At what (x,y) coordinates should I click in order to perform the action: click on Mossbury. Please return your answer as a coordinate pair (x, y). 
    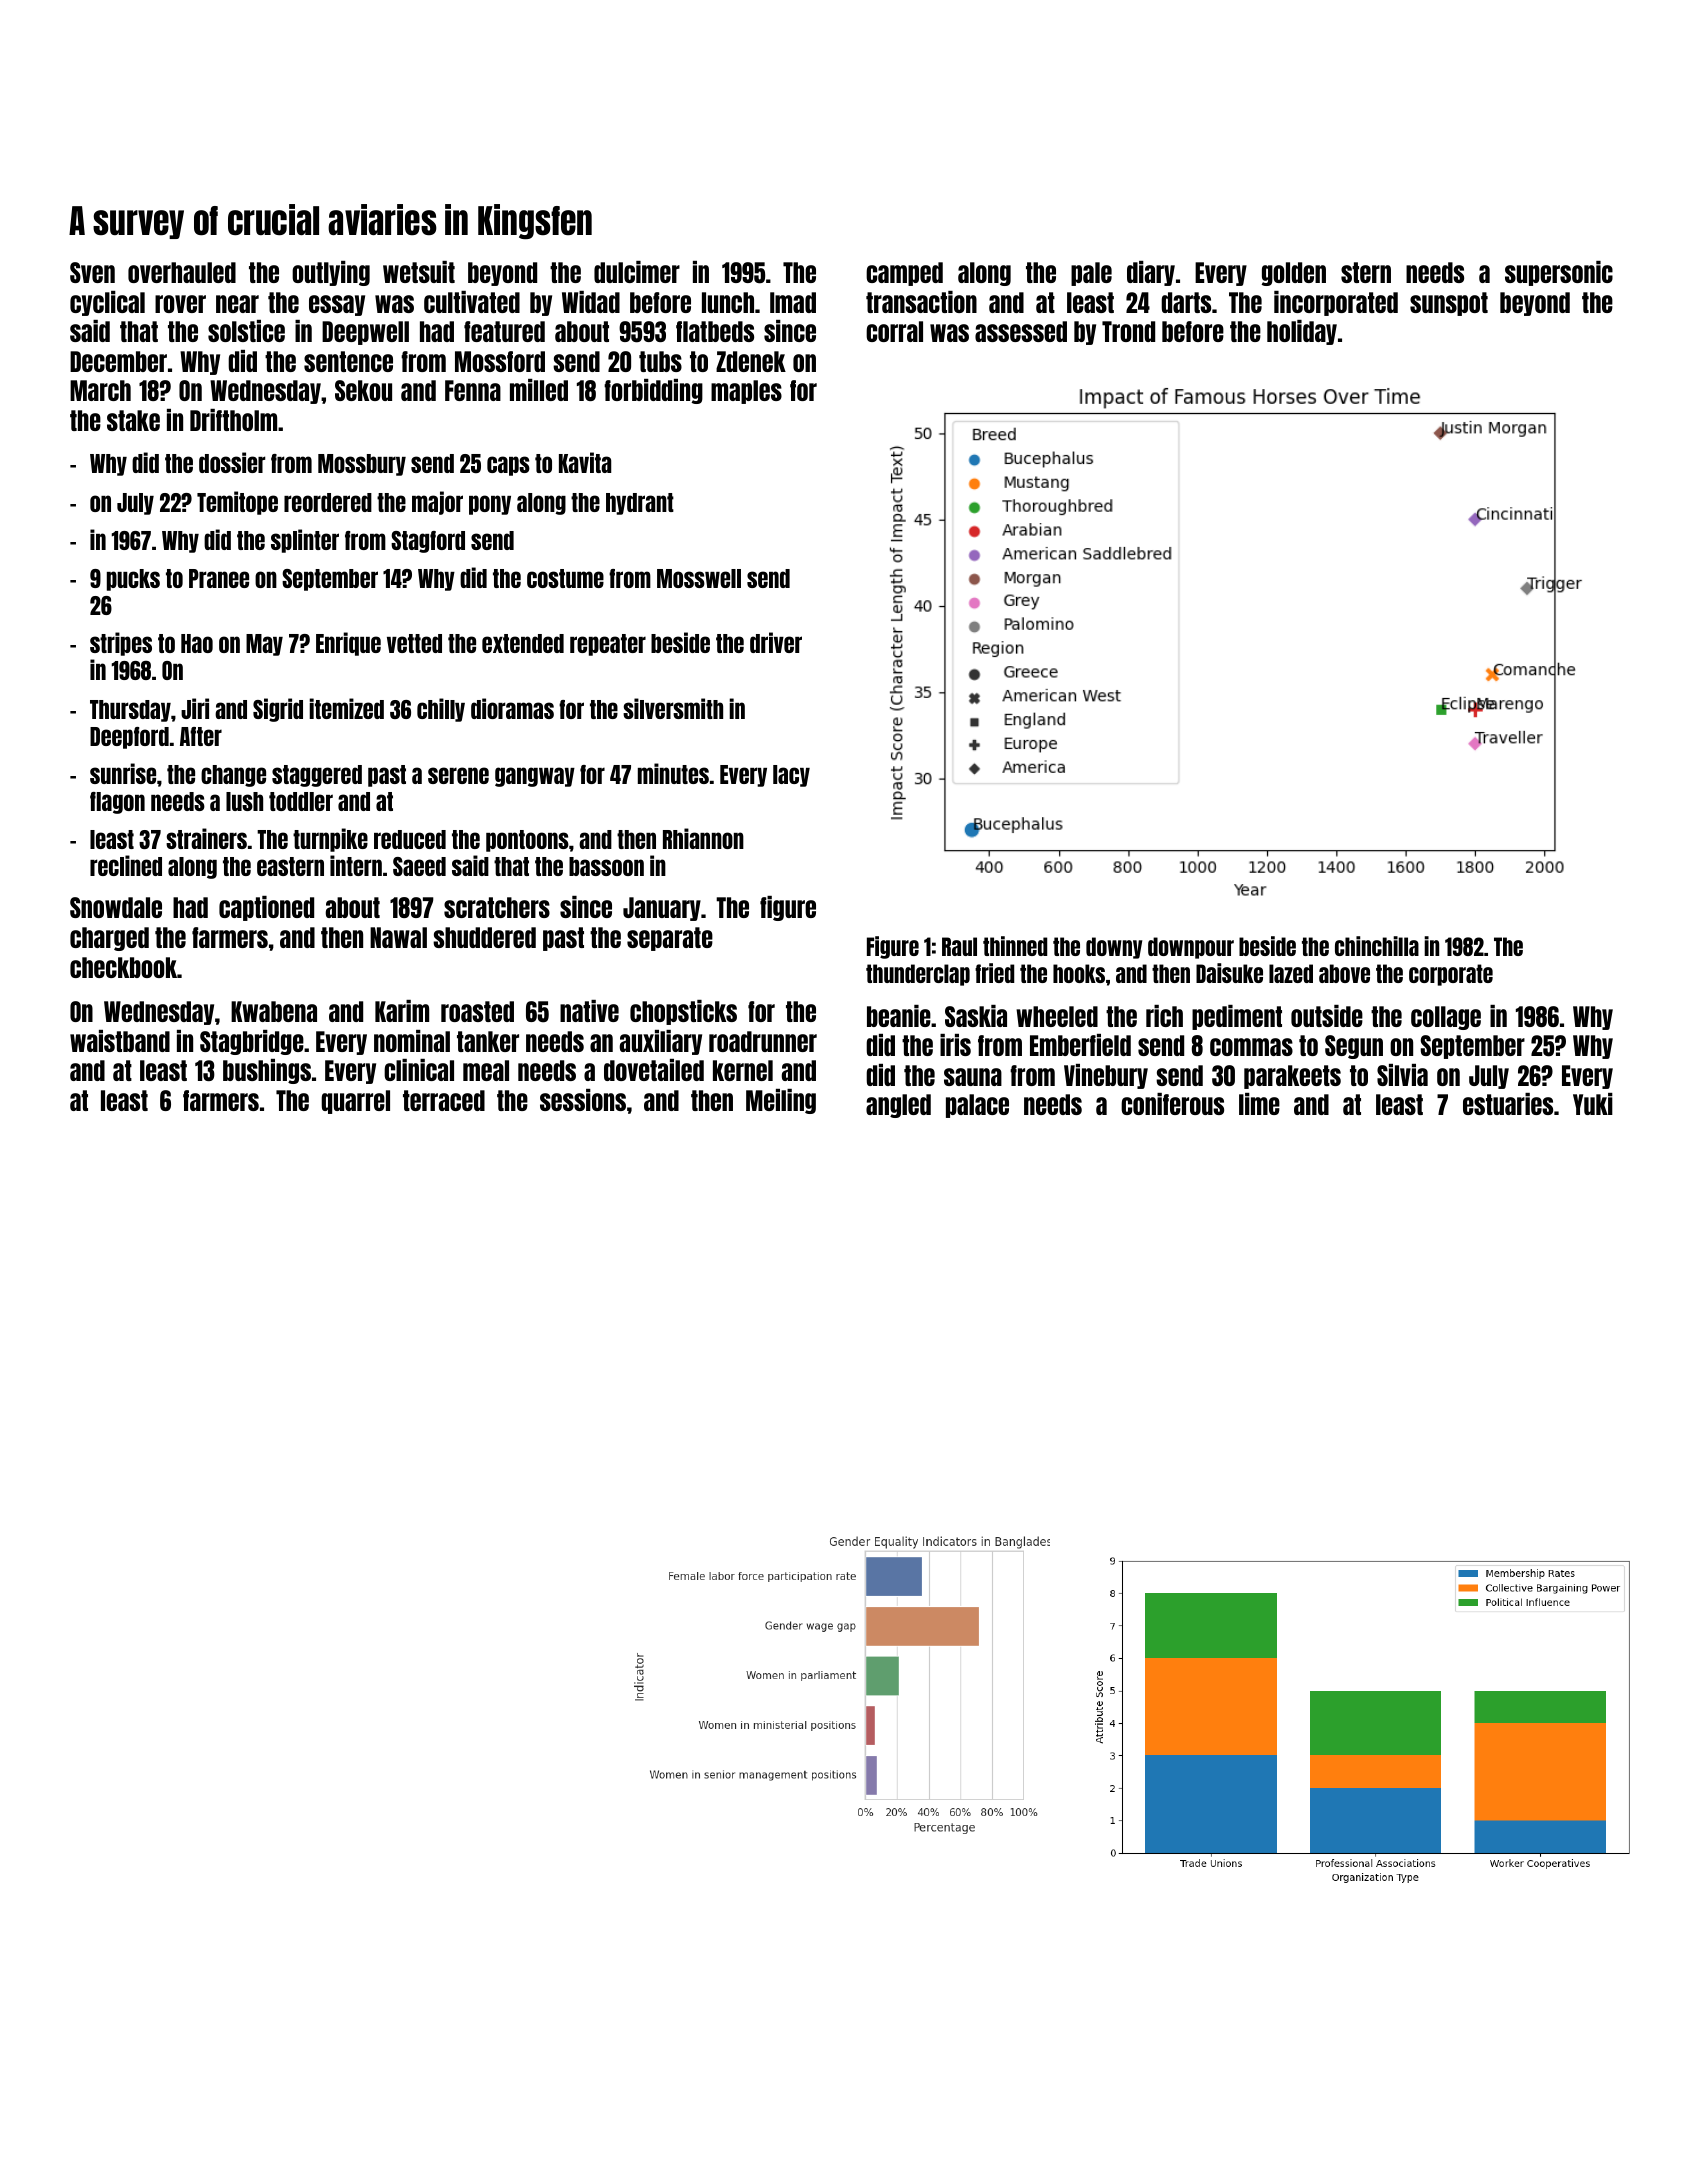
    Looking at the image, I should click on (362, 465).
